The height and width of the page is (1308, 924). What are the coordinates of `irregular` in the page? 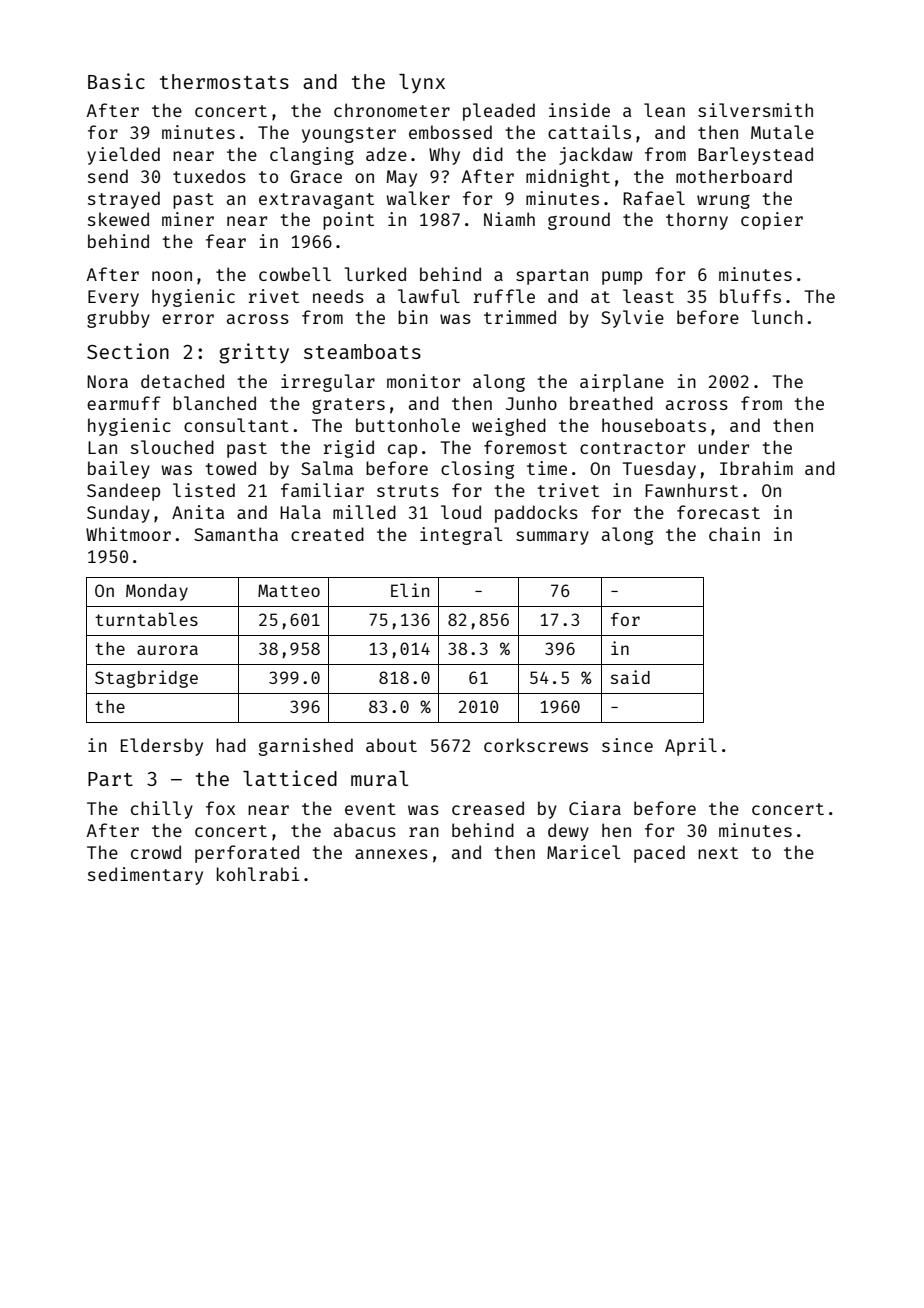 It's located at (328, 383).
